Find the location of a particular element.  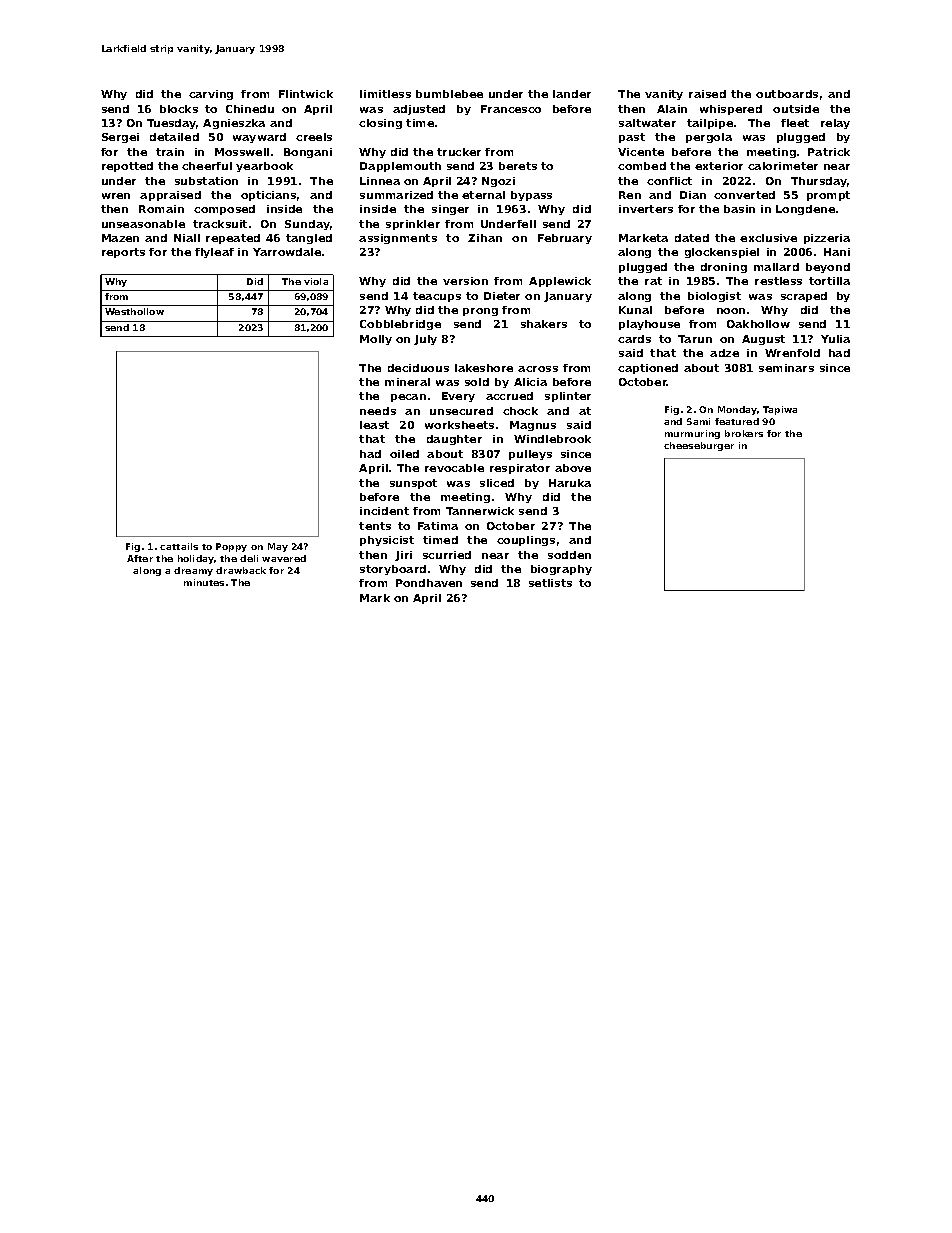

dreamy is located at coordinates (193, 571).
